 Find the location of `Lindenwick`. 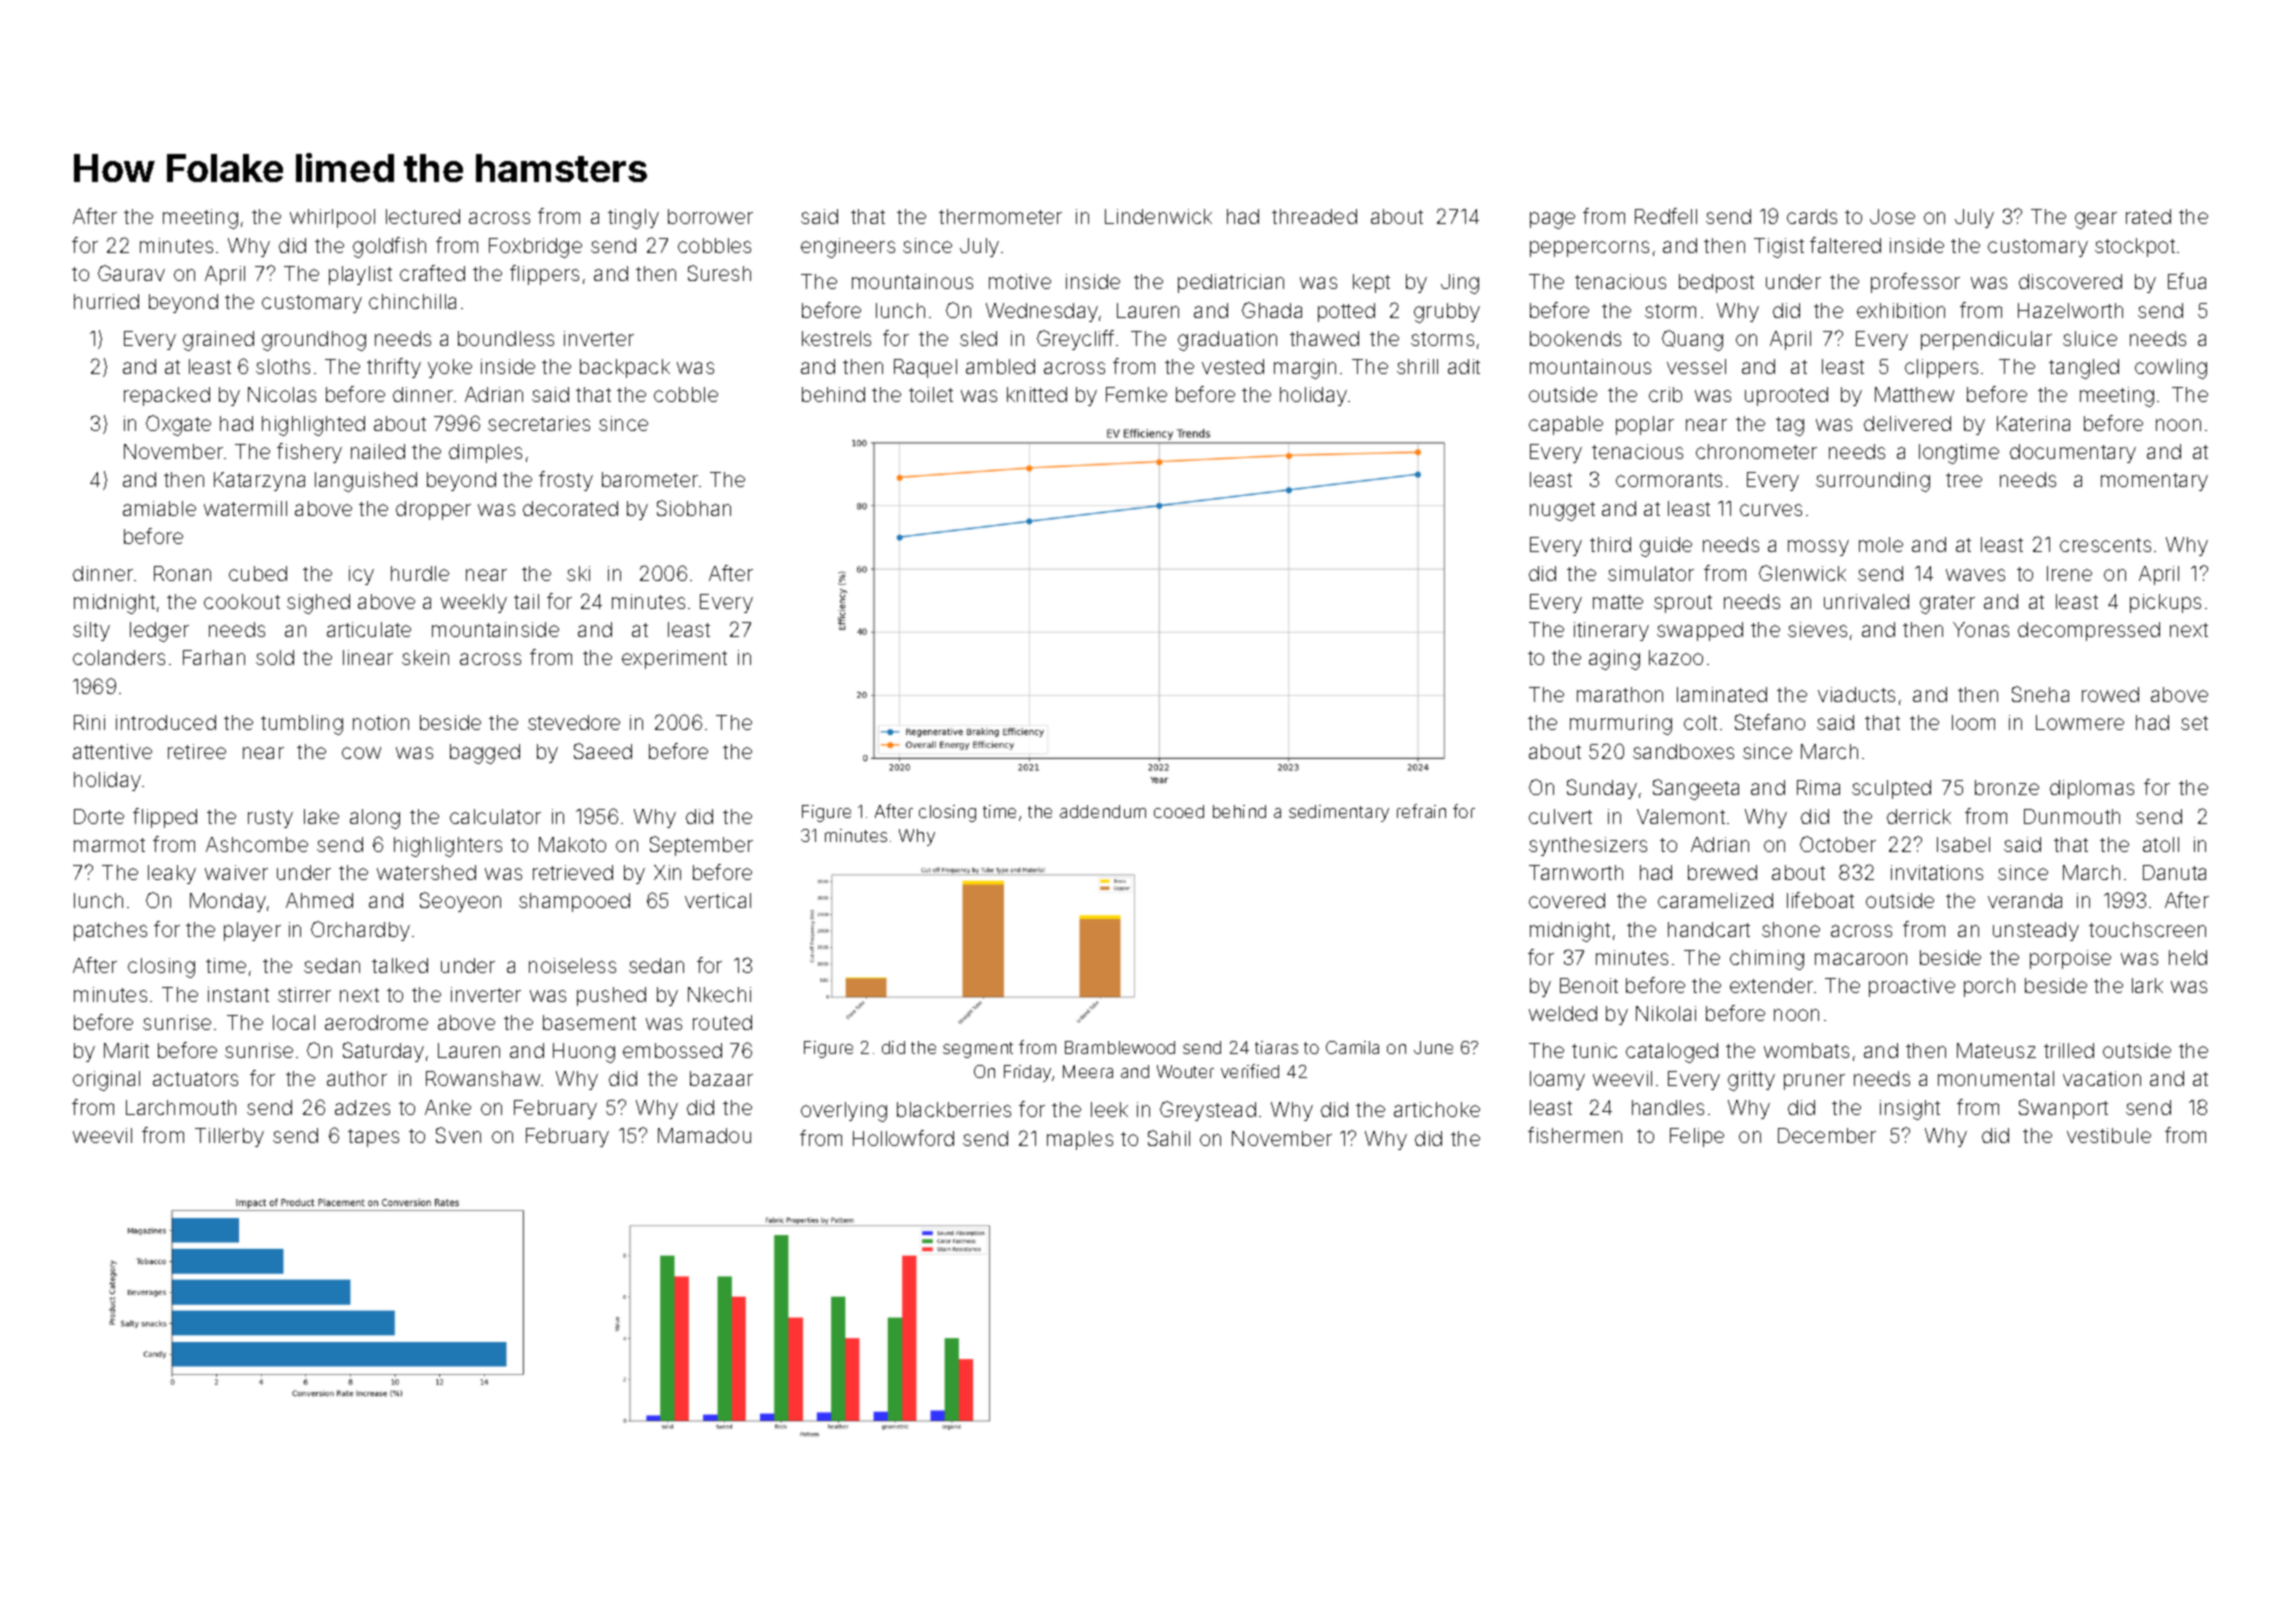

Lindenwick is located at coordinates (1158, 216).
